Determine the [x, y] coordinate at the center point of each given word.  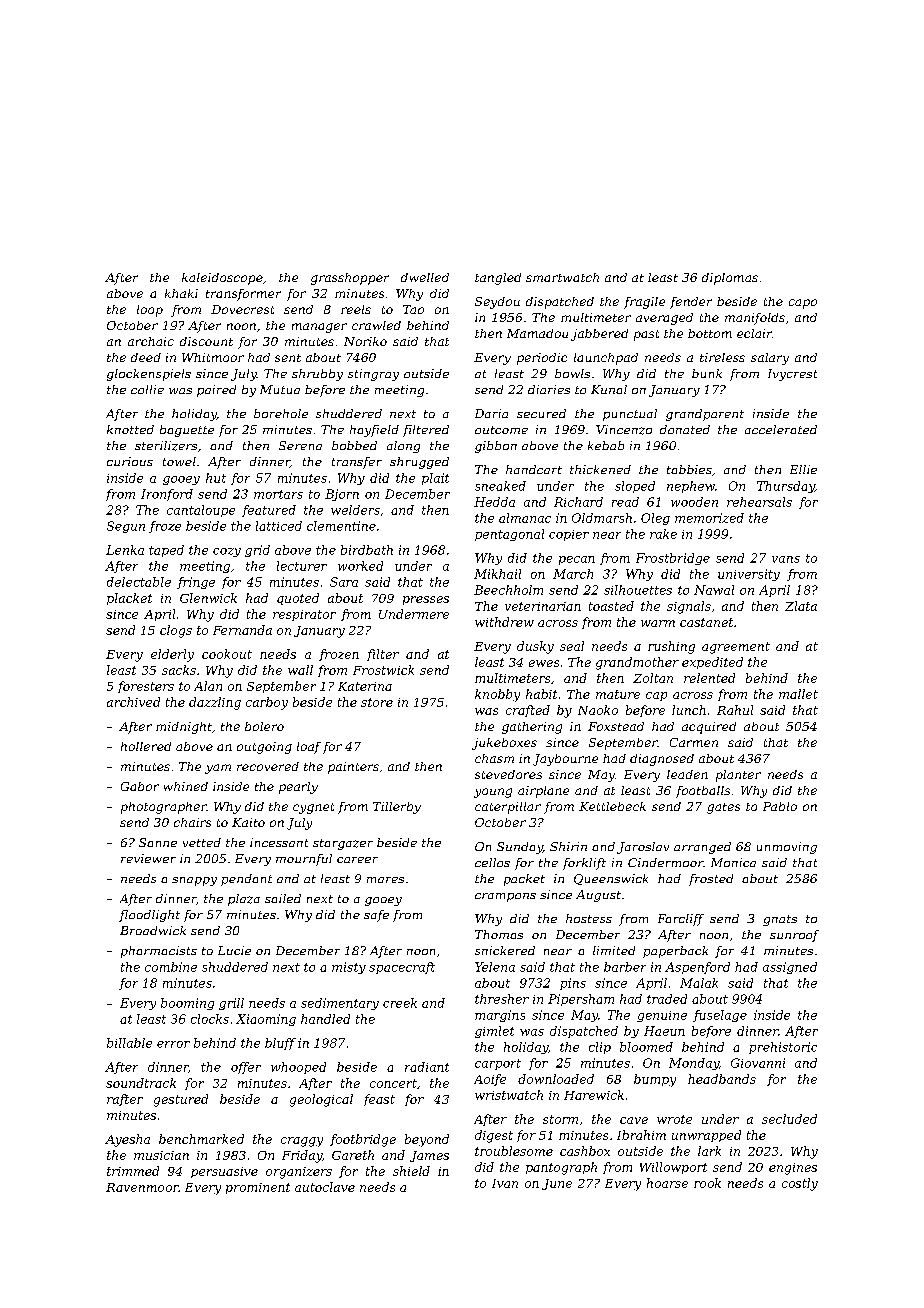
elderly [172, 655]
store [377, 702]
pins [573, 984]
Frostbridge [673, 559]
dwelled [425, 277]
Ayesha [127, 1140]
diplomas [730, 279]
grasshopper [350, 279]
